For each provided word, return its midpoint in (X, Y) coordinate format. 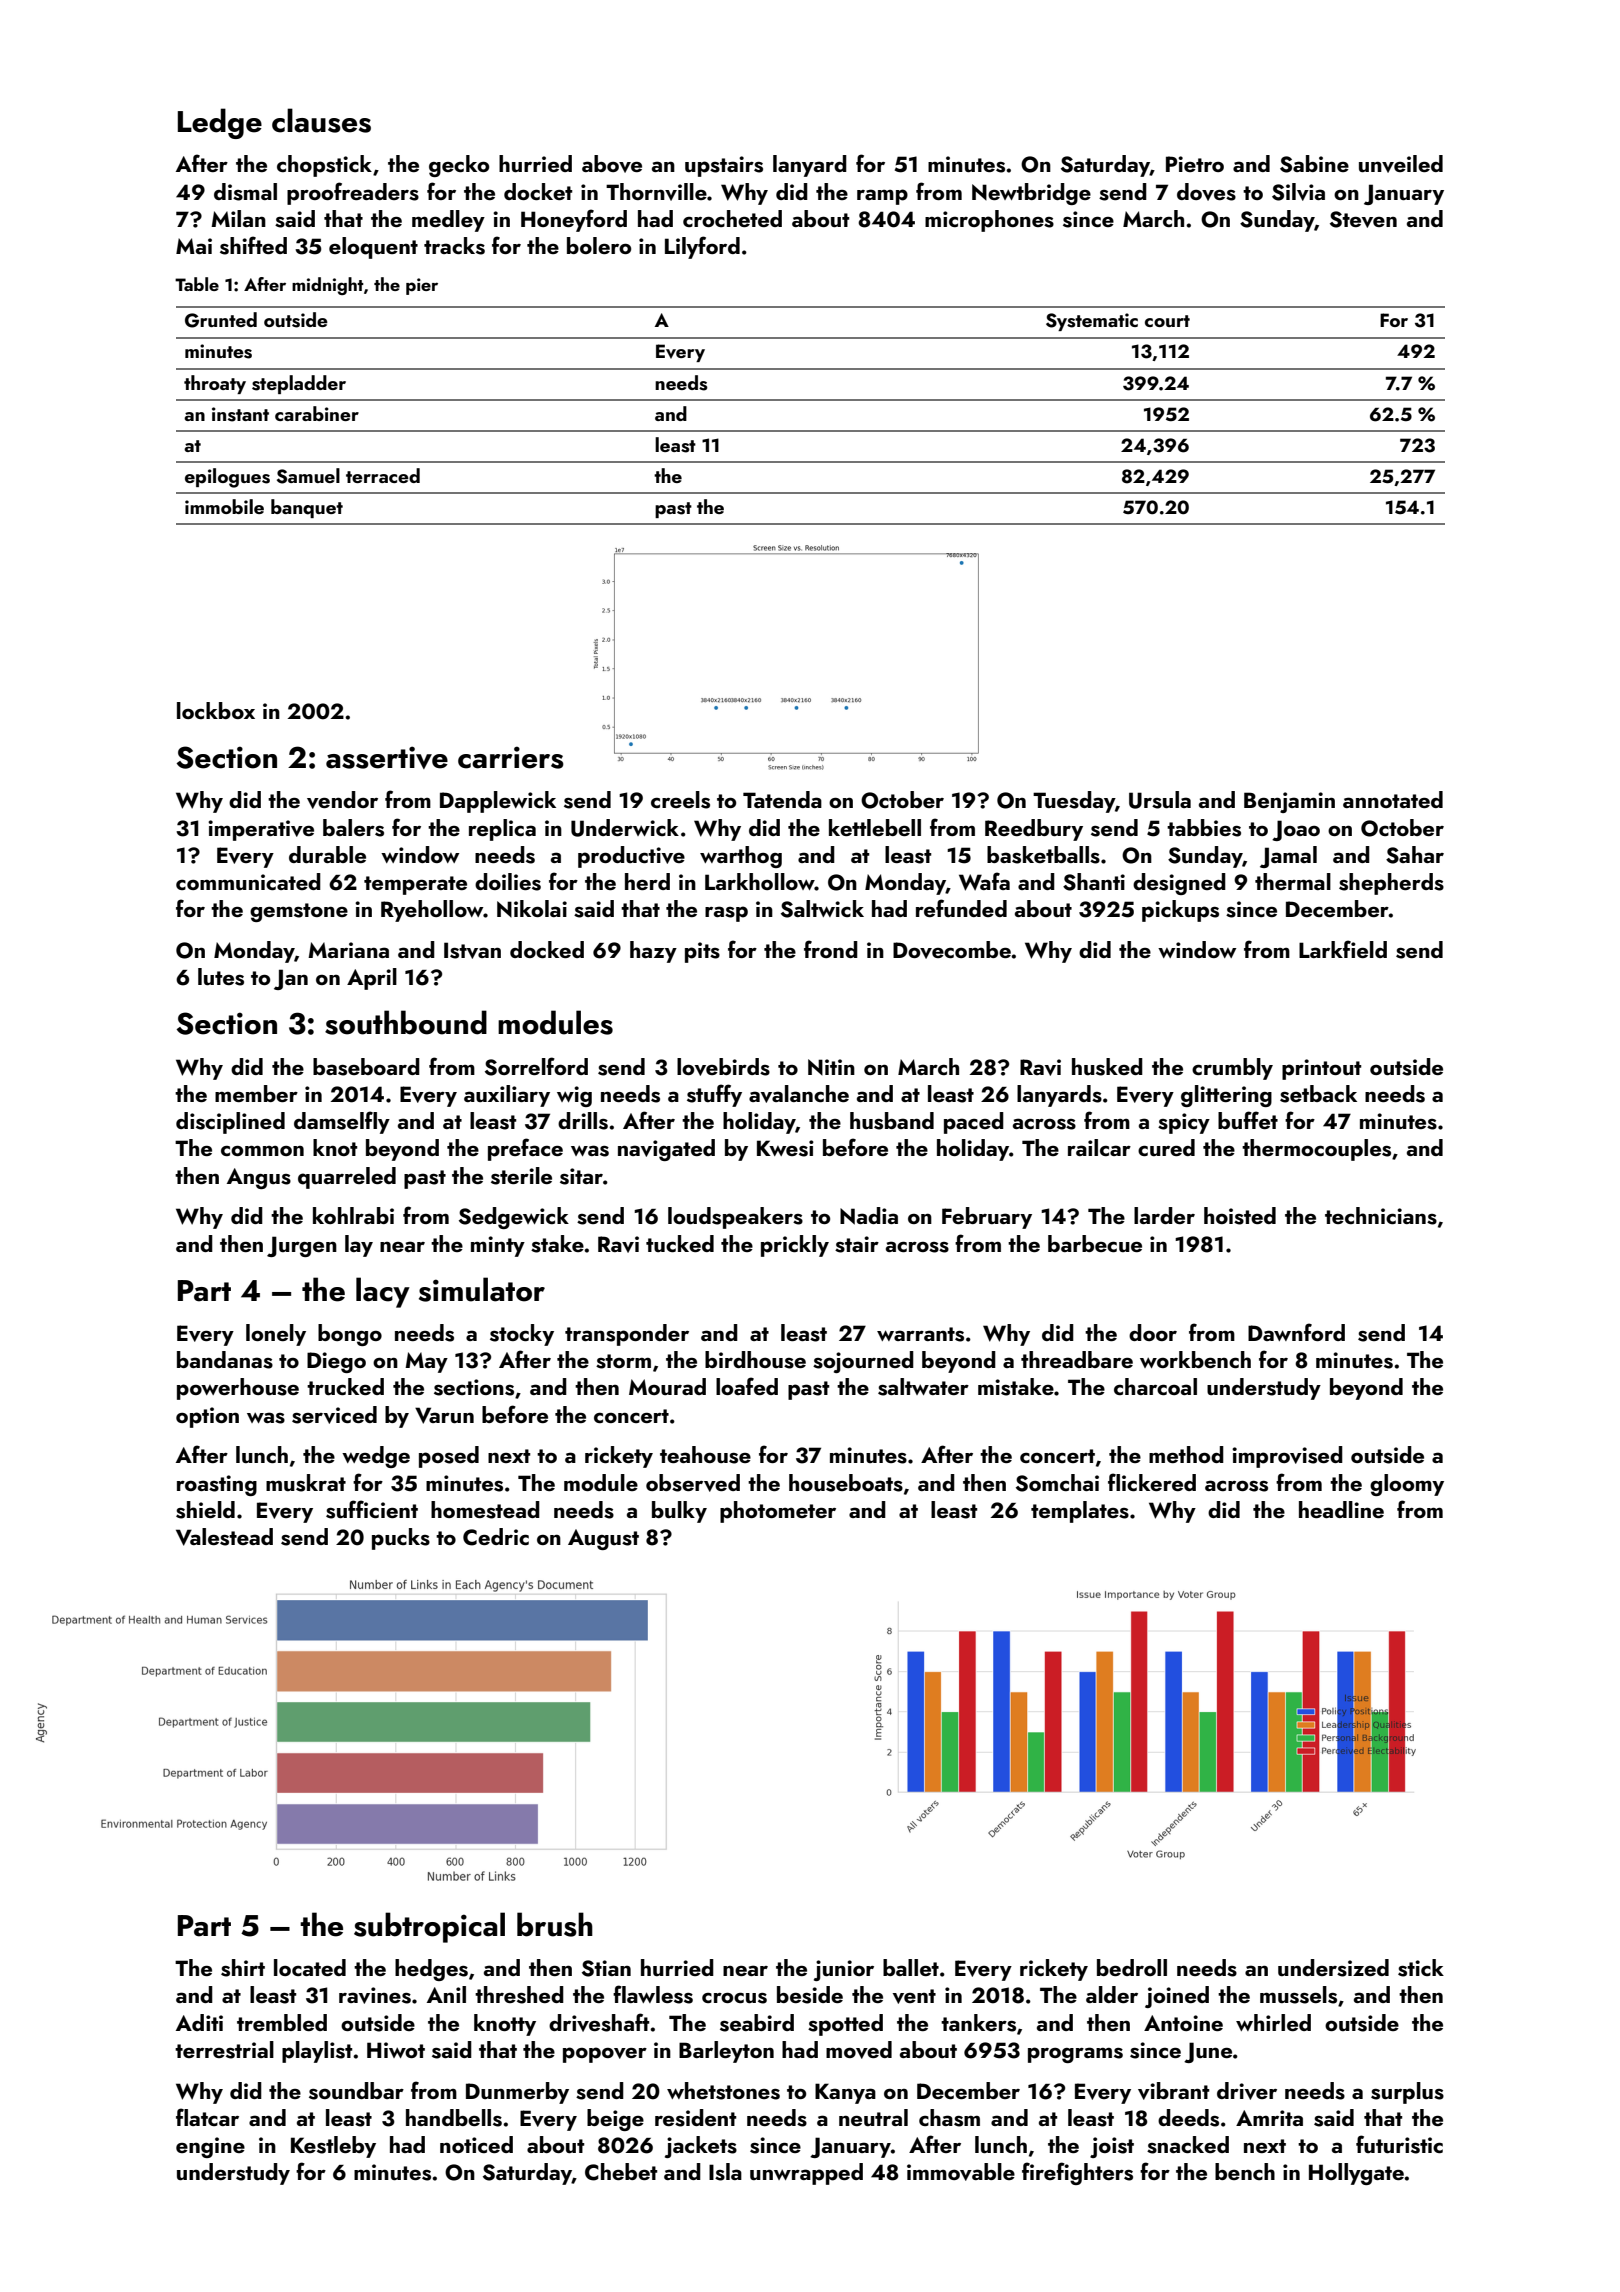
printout (1321, 1069)
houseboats (846, 1483)
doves (1206, 192)
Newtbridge (1031, 194)
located (310, 1967)
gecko (459, 166)
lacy (383, 1292)
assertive (387, 757)
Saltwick (822, 909)
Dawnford (1296, 1332)
